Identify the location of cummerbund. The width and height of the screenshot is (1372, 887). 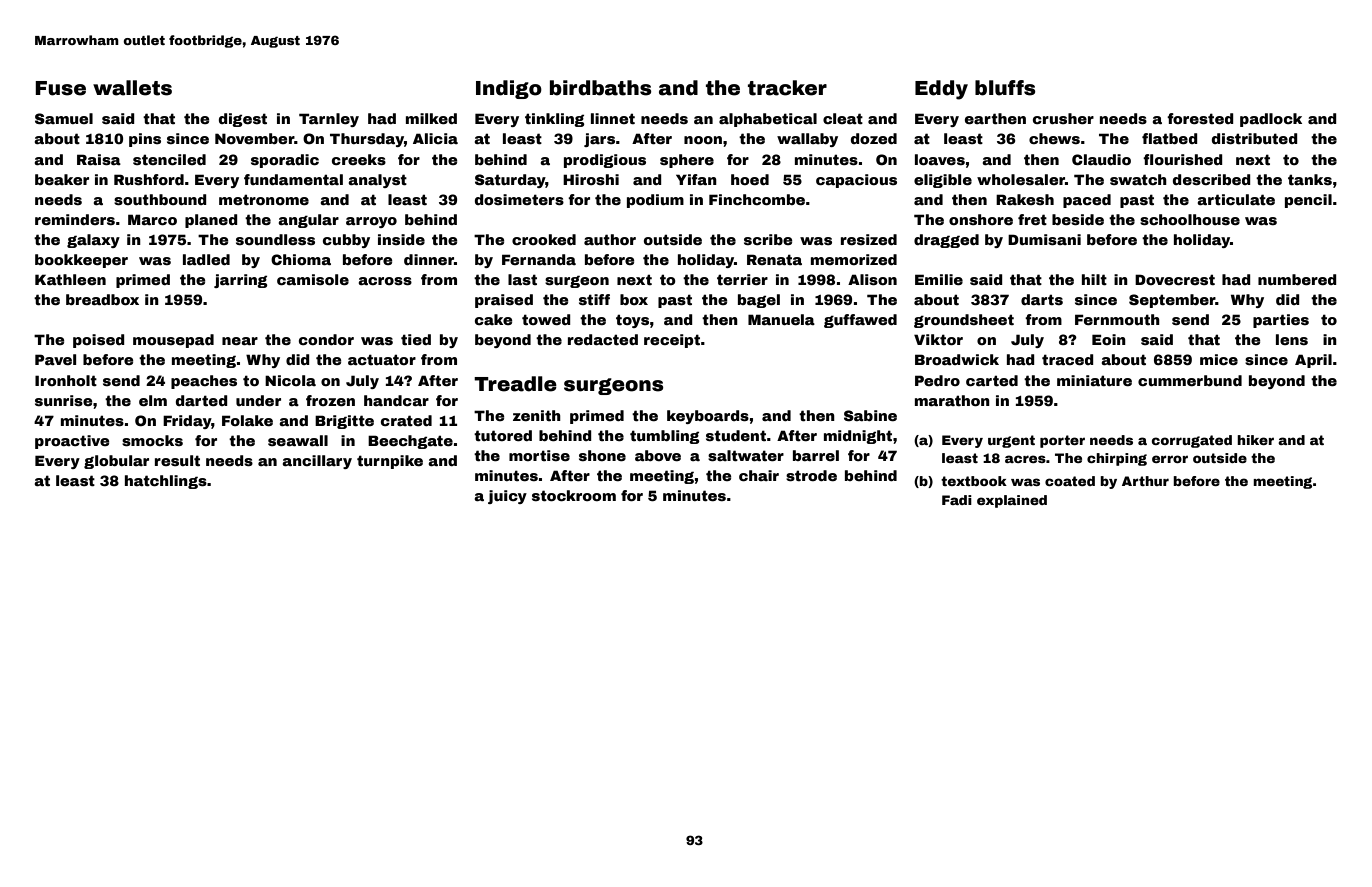
(1190, 380).
